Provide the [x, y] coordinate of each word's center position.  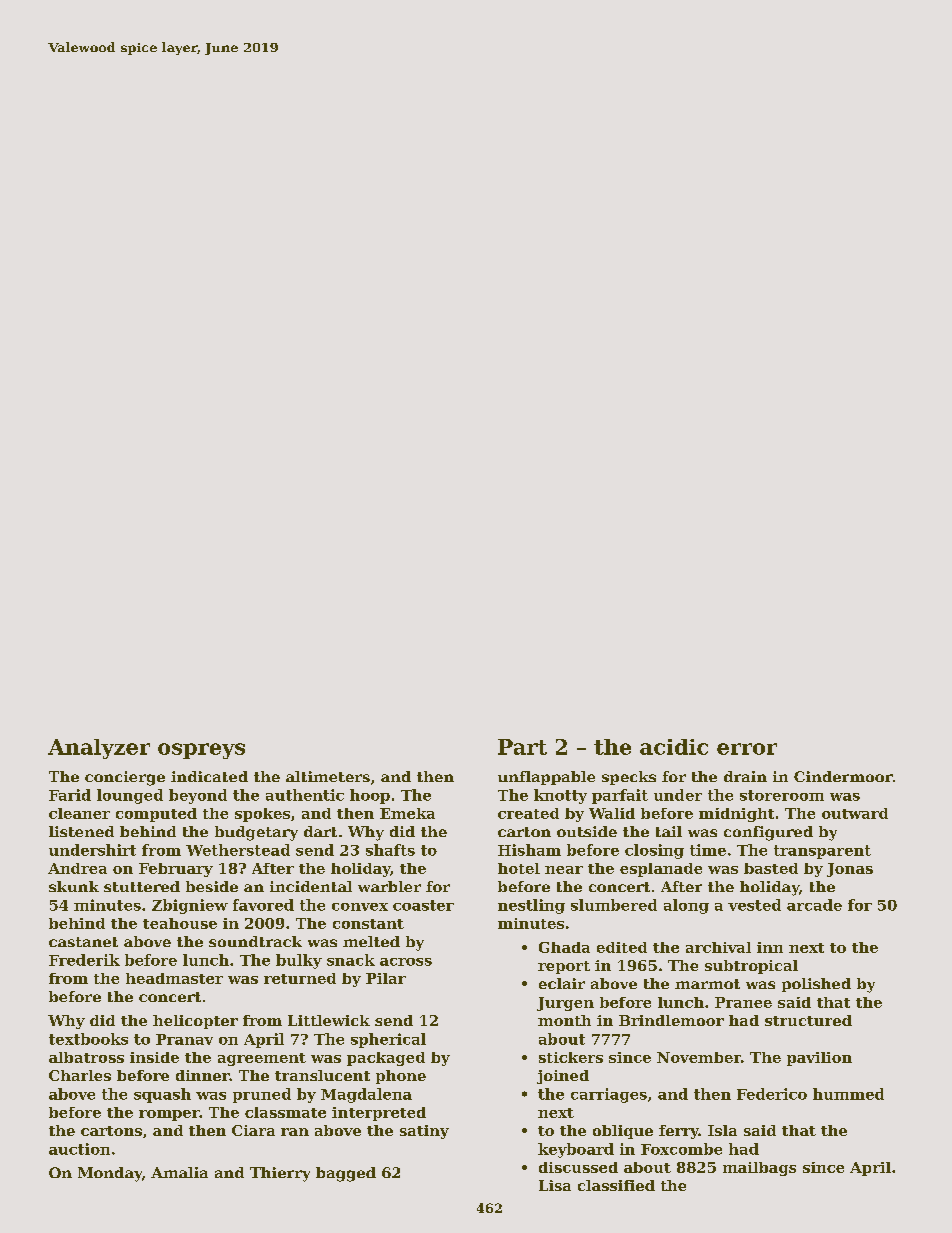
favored [263, 905]
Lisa [555, 1185]
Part [522, 747]
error [747, 749]
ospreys [201, 751]
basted [771, 868]
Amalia [179, 1172]
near [564, 870]
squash [162, 1095]
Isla [722, 1130]
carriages [609, 1095]
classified [616, 1185]
